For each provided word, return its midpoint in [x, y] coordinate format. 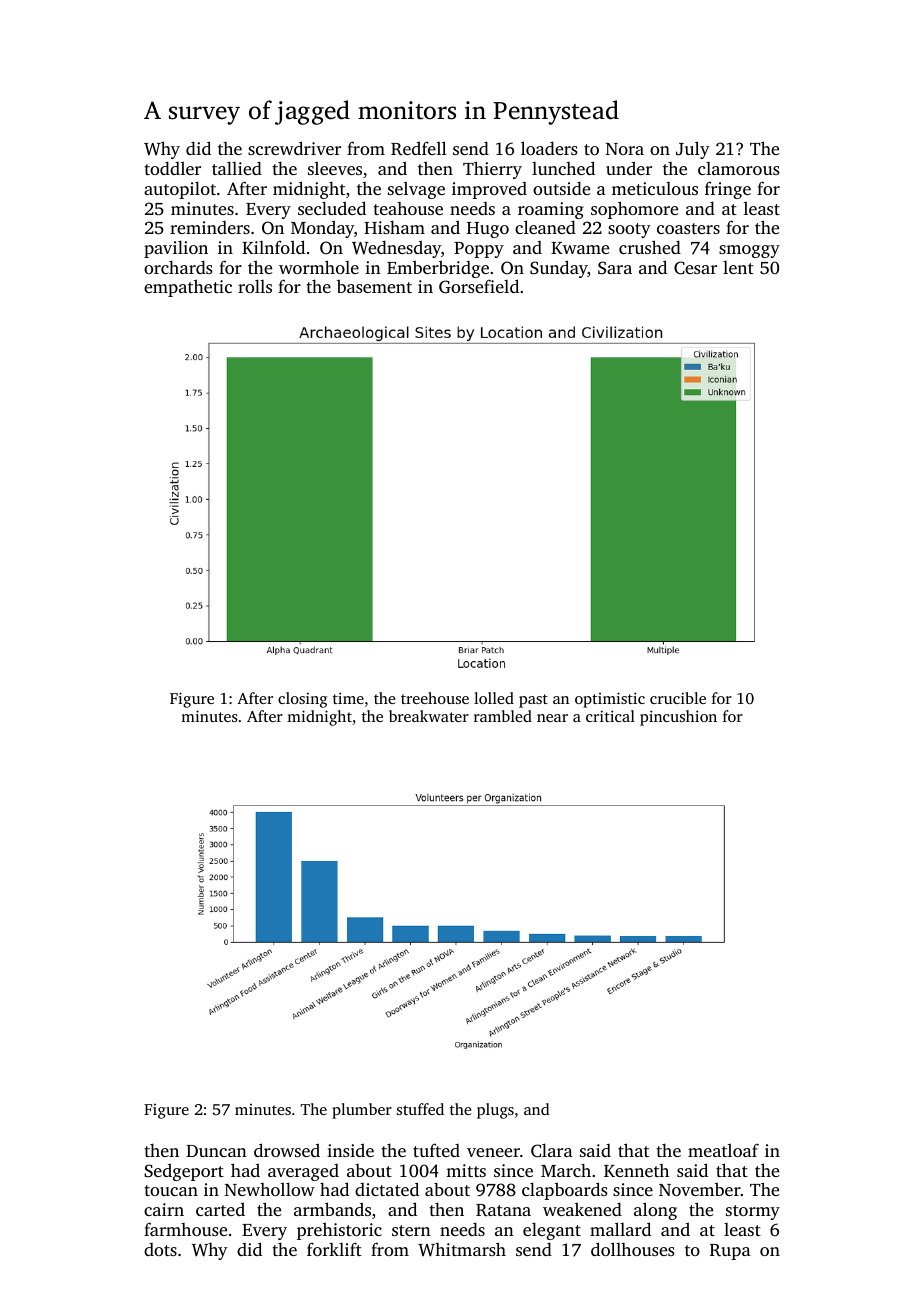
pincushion [678, 718]
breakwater [429, 716]
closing [302, 700]
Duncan [216, 1151]
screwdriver [294, 148]
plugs [495, 1111]
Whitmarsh [462, 1249]
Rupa [730, 1252]
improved [489, 190]
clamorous [739, 168]
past [533, 701]
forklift [334, 1249]
